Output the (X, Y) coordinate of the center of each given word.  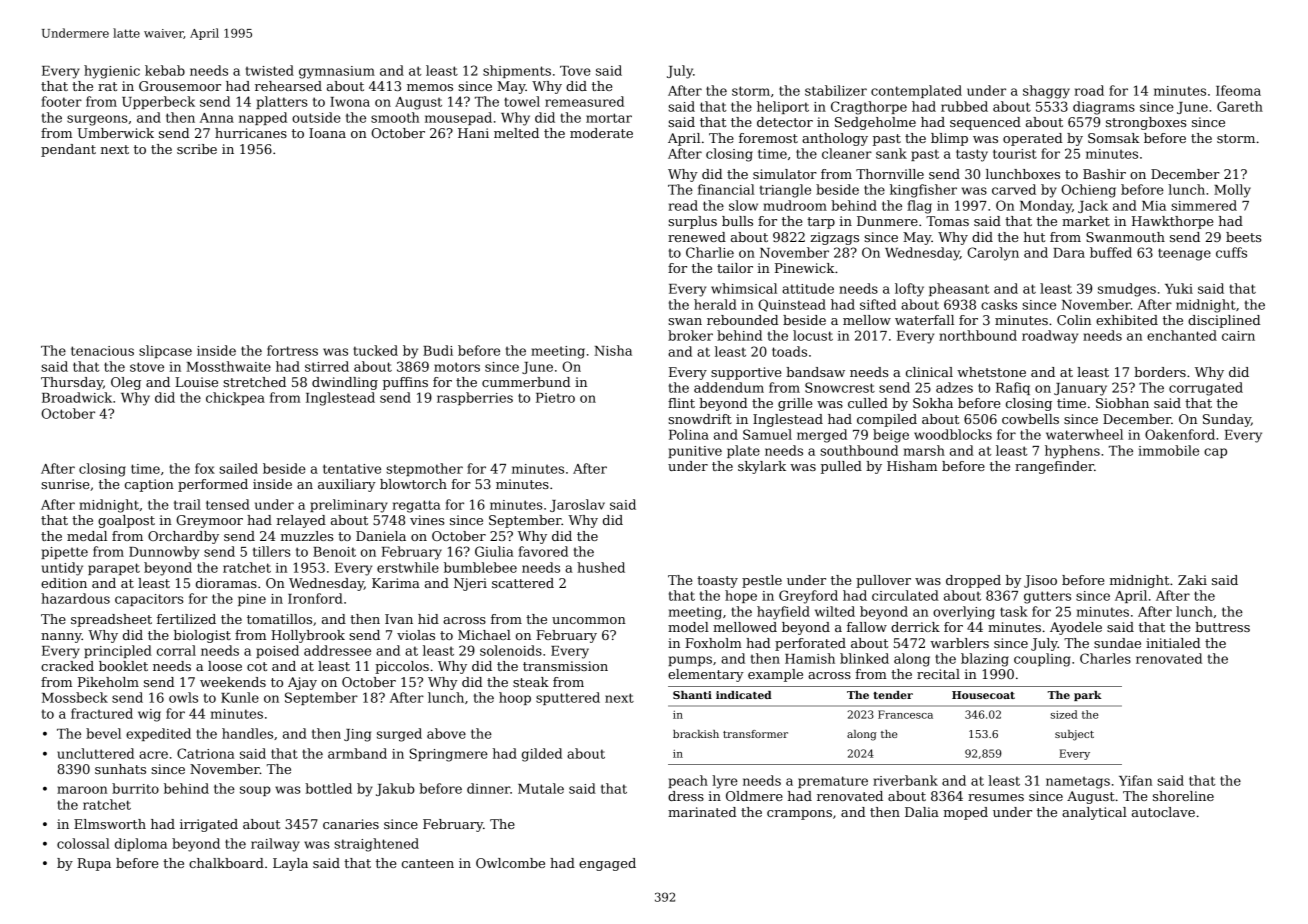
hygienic (112, 72)
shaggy (1046, 92)
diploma (141, 844)
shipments (517, 71)
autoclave (1163, 812)
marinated (702, 812)
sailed (238, 468)
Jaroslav (577, 505)
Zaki (1192, 580)
